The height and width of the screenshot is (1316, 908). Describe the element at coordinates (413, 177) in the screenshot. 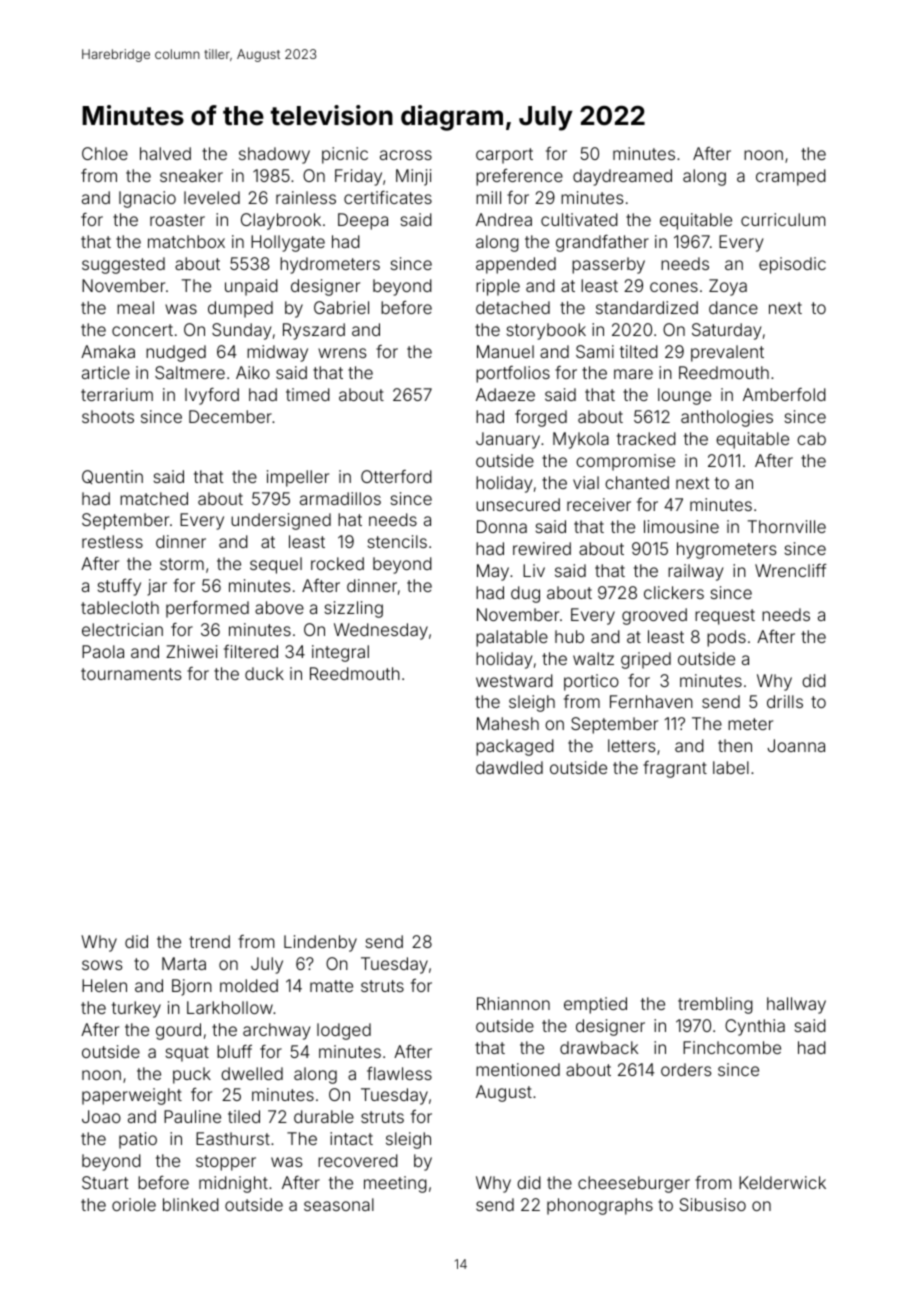

I see `Minji` at that location.
